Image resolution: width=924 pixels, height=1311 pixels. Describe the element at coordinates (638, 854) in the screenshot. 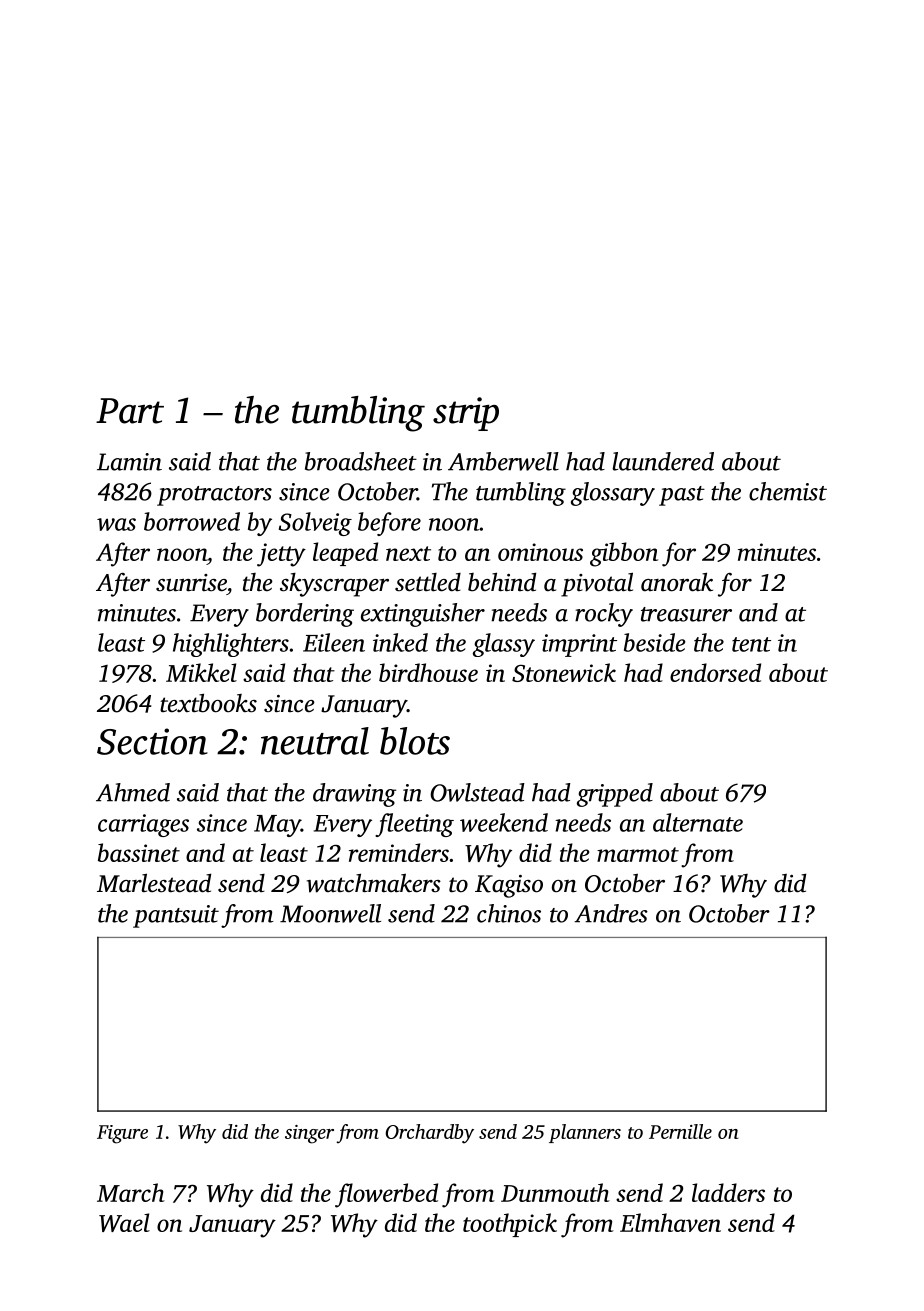

I see `marmot` at that location.
